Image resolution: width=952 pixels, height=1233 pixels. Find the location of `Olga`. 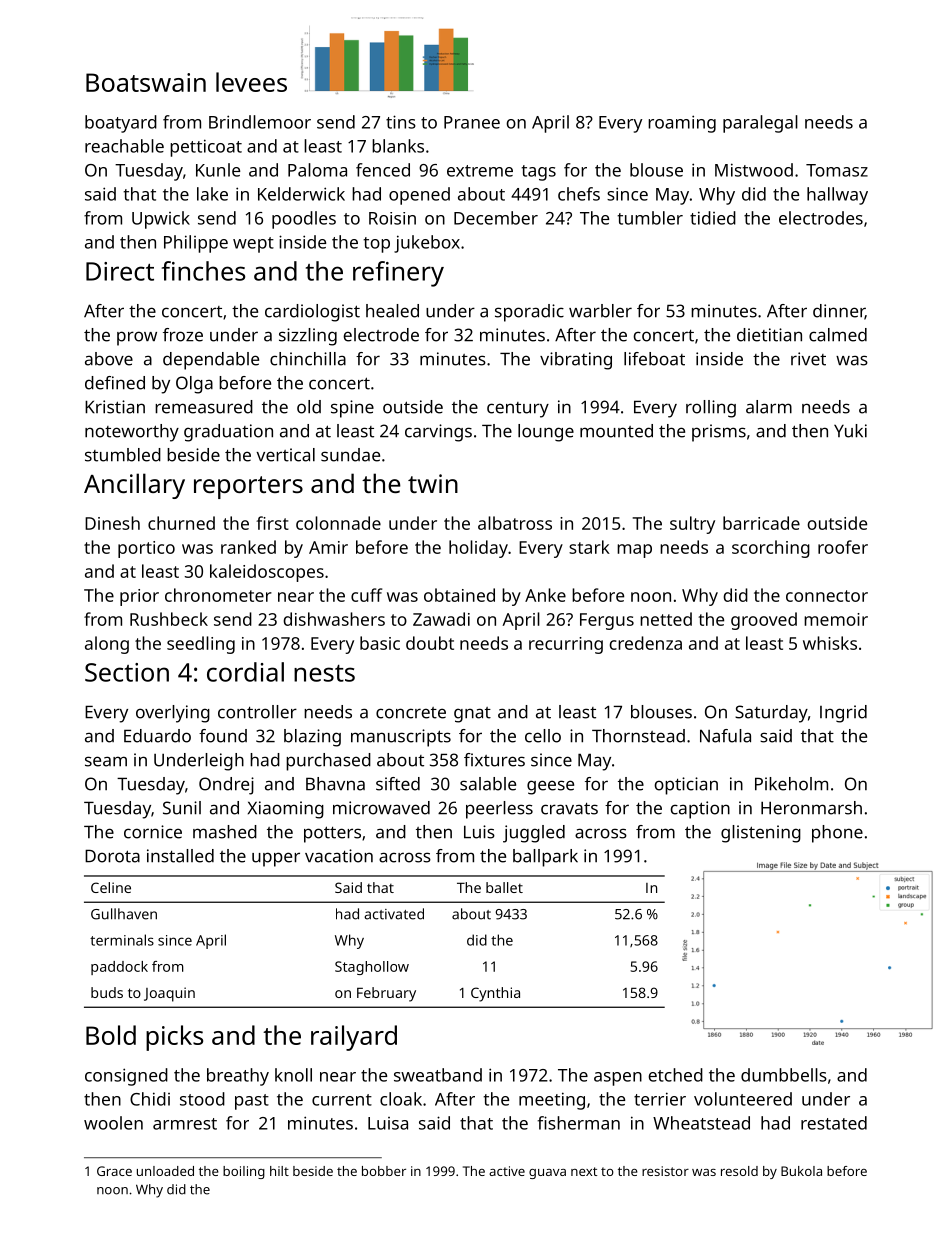

Olga is located at coordinates (194, 385).
